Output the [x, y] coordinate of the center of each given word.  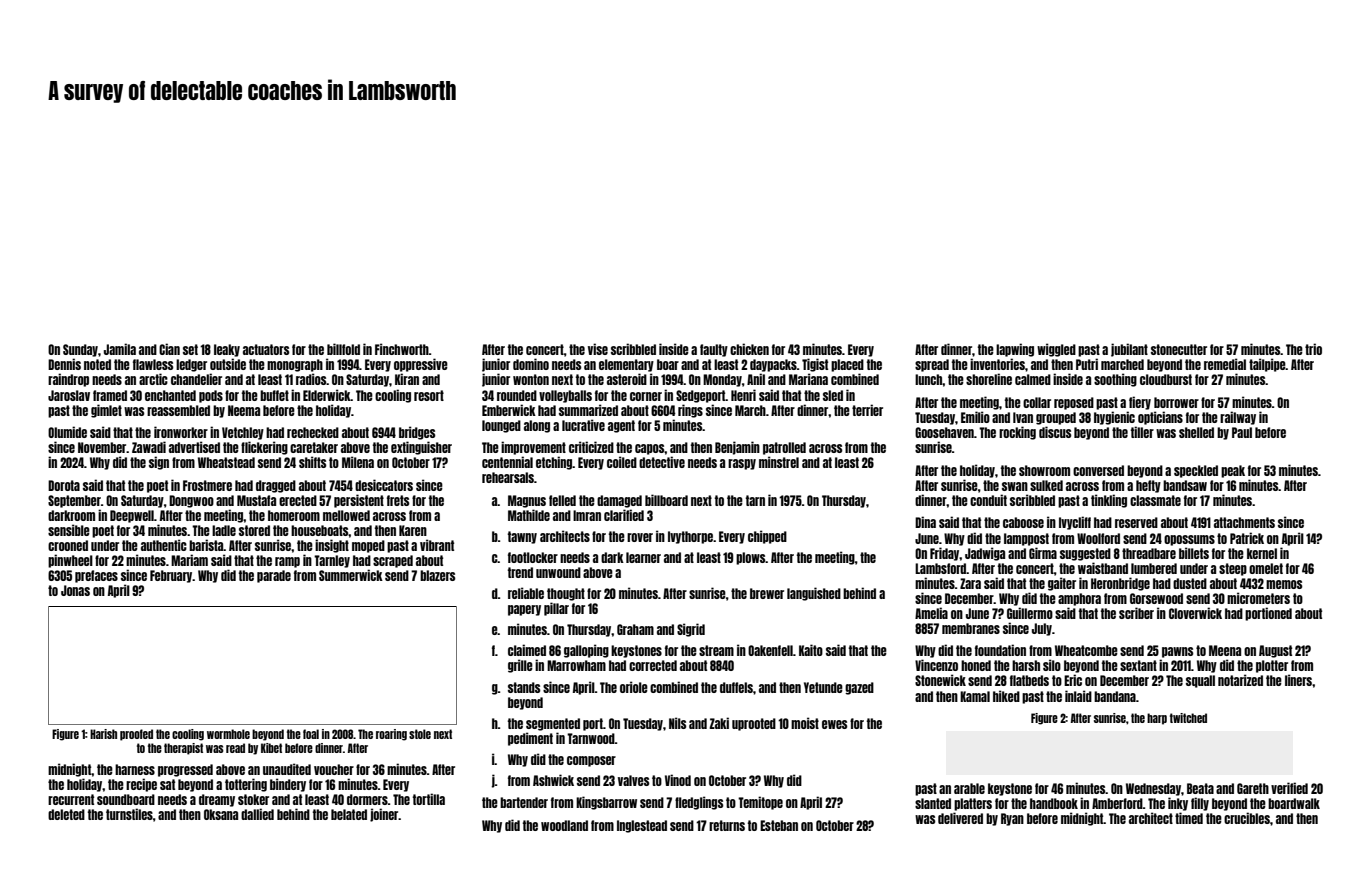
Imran [587, 515]
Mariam [189, 560]
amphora [1079, 599]
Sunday [80, 350]
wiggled [1056, 350]
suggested [1085, 554]
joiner [384, 815]
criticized [591, 447]
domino [531, 364]
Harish [103, 734]
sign [159, 463]
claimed [527, 650]
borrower [1176, 402]
